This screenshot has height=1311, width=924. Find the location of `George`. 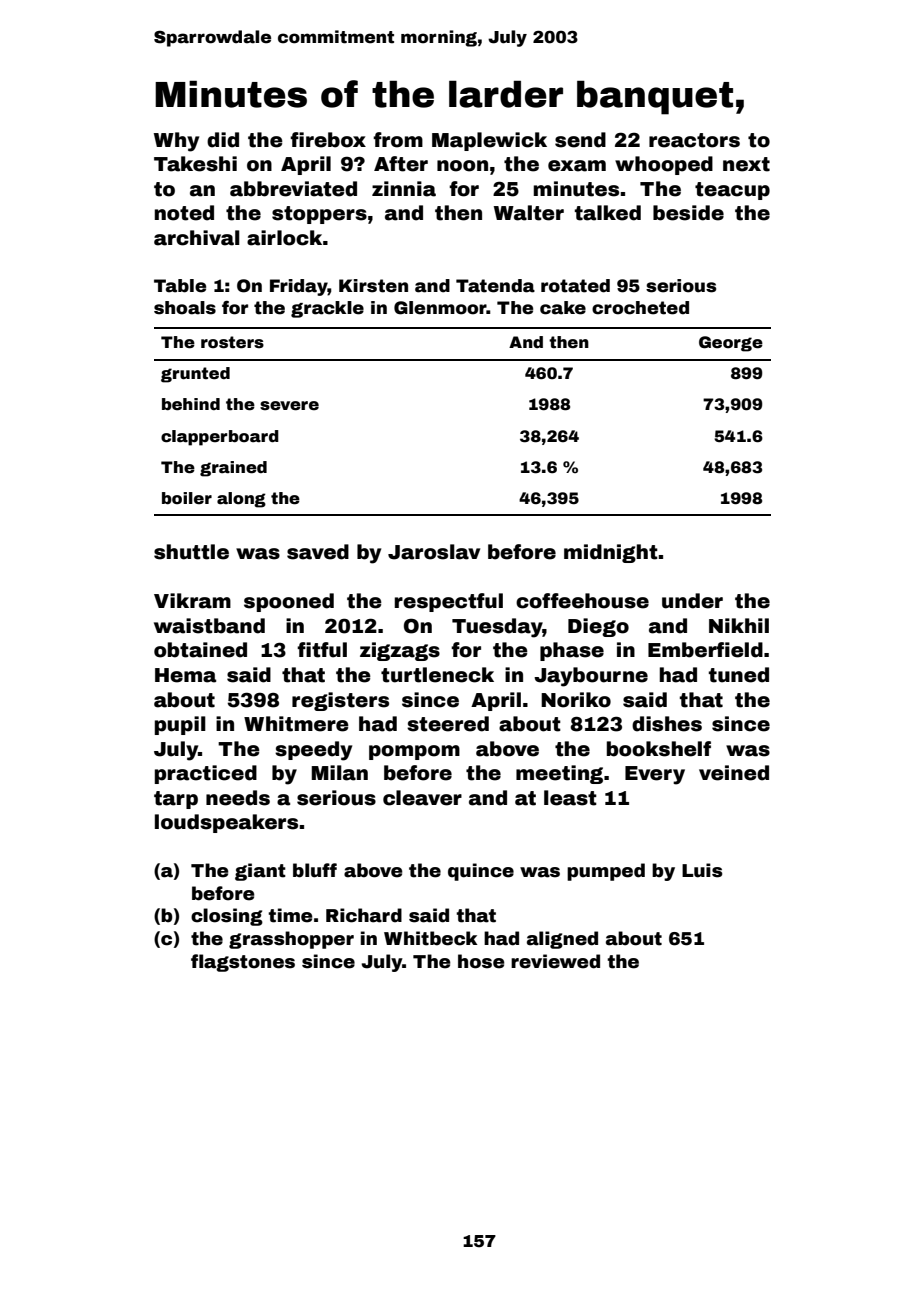

George is located at coordinates (731, 344).
